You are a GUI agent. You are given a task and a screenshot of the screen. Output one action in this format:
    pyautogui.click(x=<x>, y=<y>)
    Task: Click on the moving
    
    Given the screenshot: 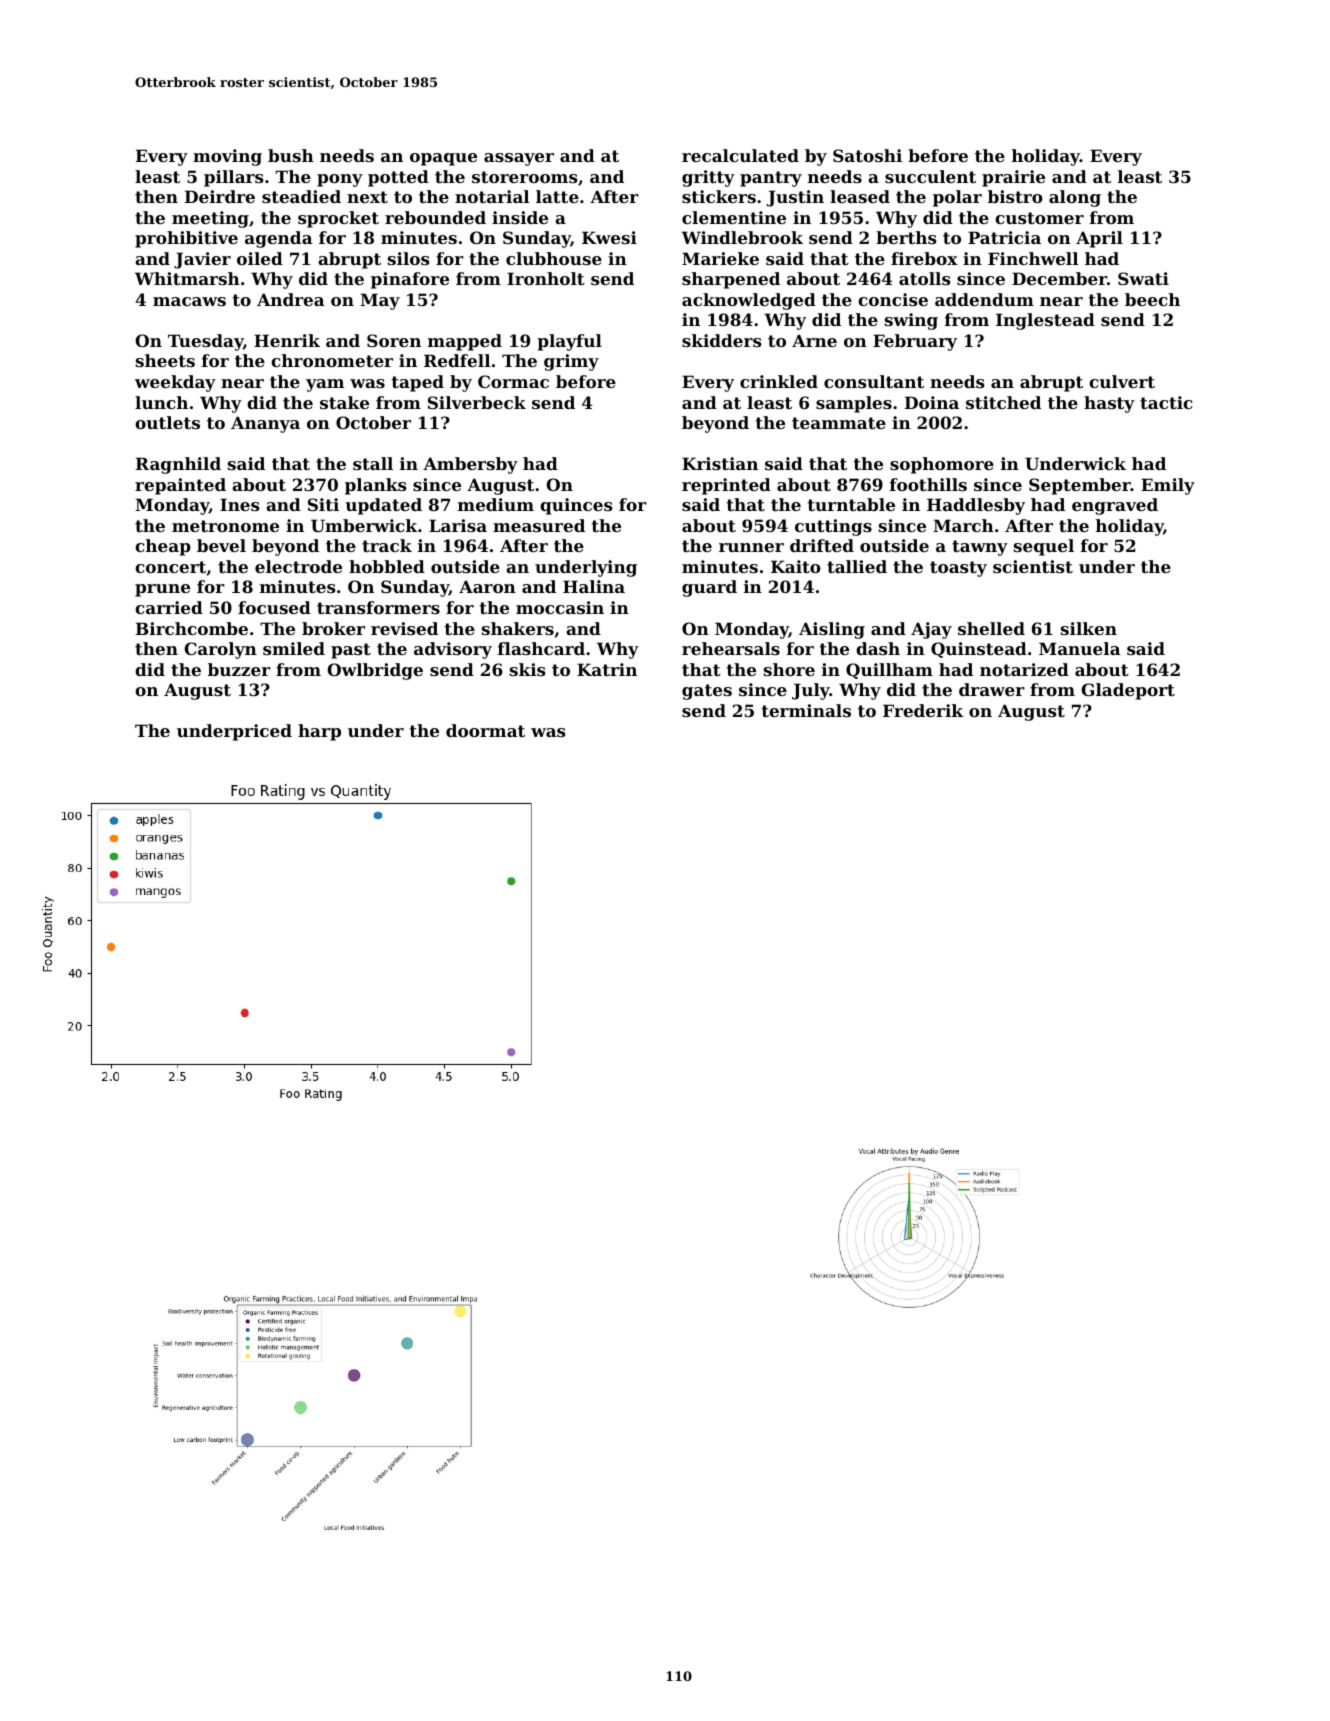 What is the action you would take?
    pyautogui.click(x=227, y=157)
